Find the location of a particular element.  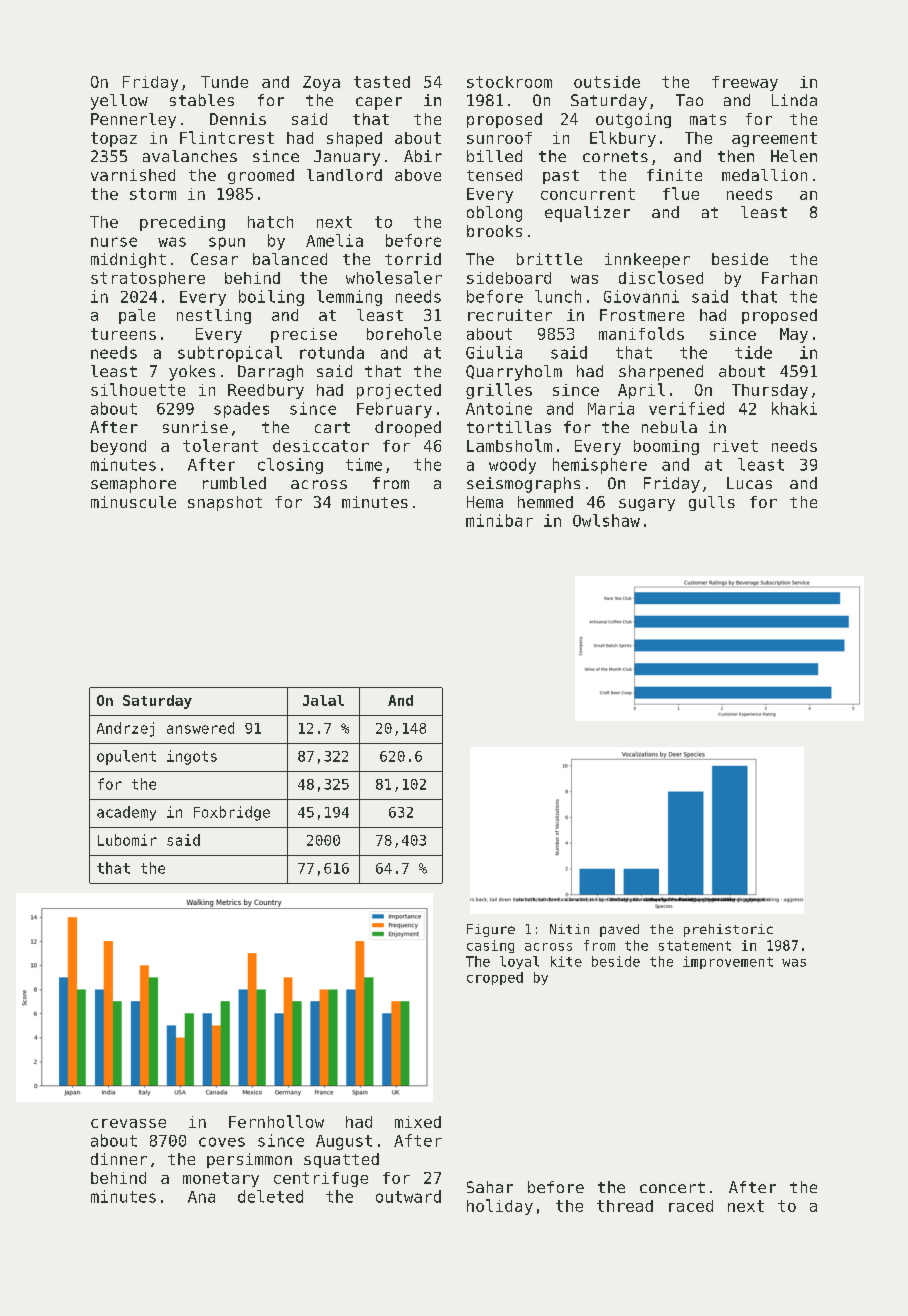

Figure is located at coordinates (491, 930).
